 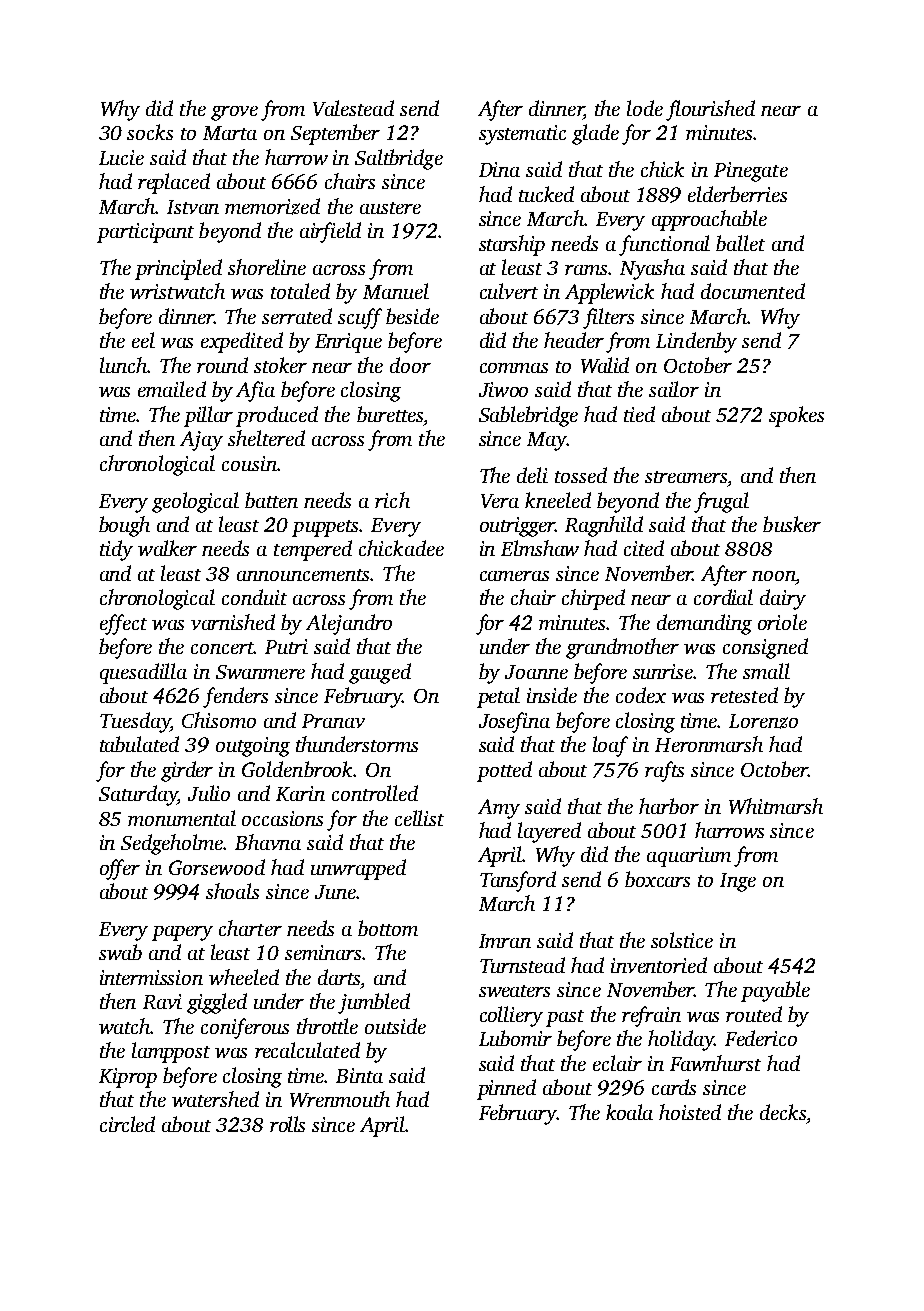 What do you see at coordinates (234, 113) in the screenshot?
I see `grove` at bounding box center [234, 113].
